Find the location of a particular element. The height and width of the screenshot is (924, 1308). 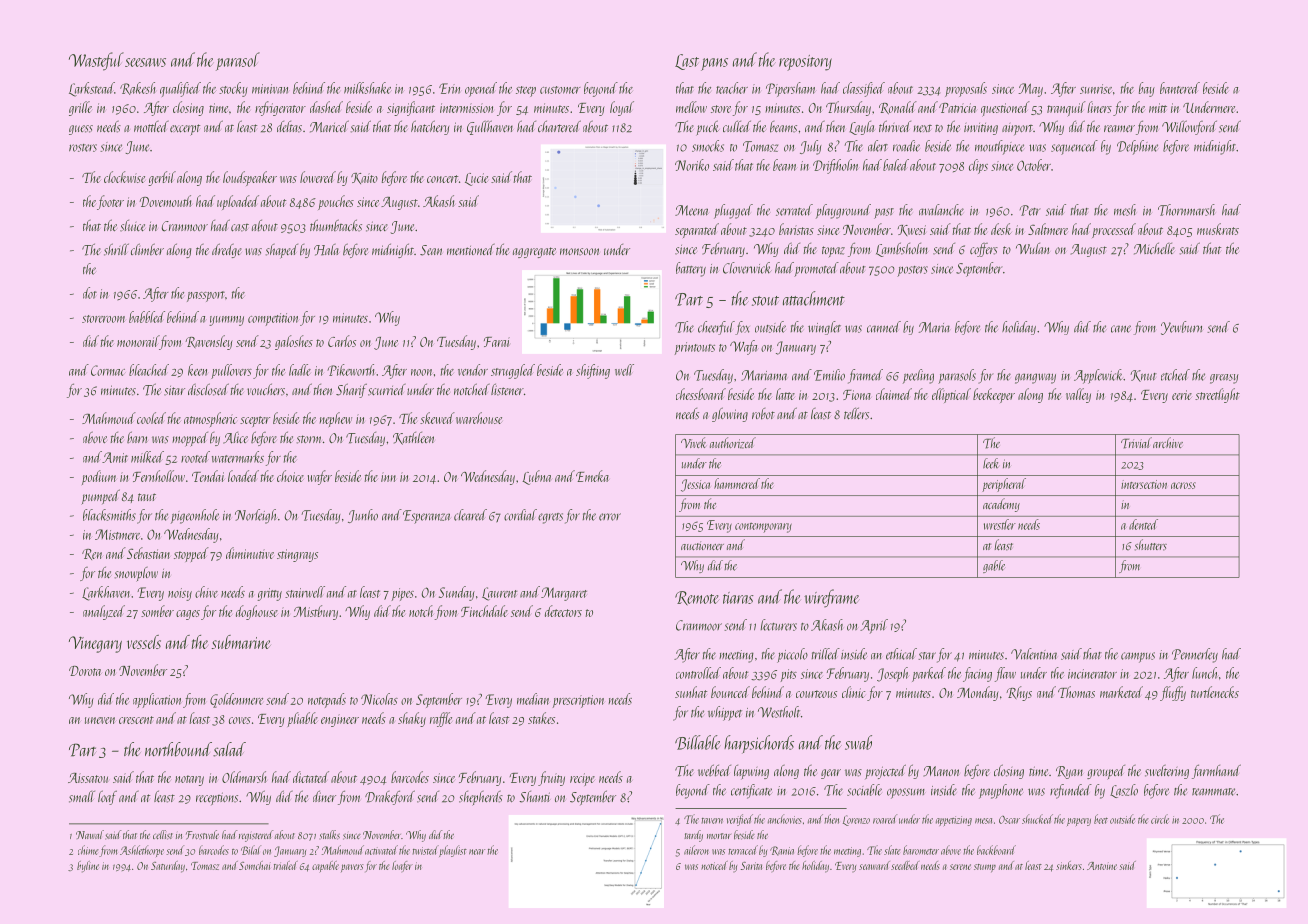

repository is located at coordinates (805, 63).
